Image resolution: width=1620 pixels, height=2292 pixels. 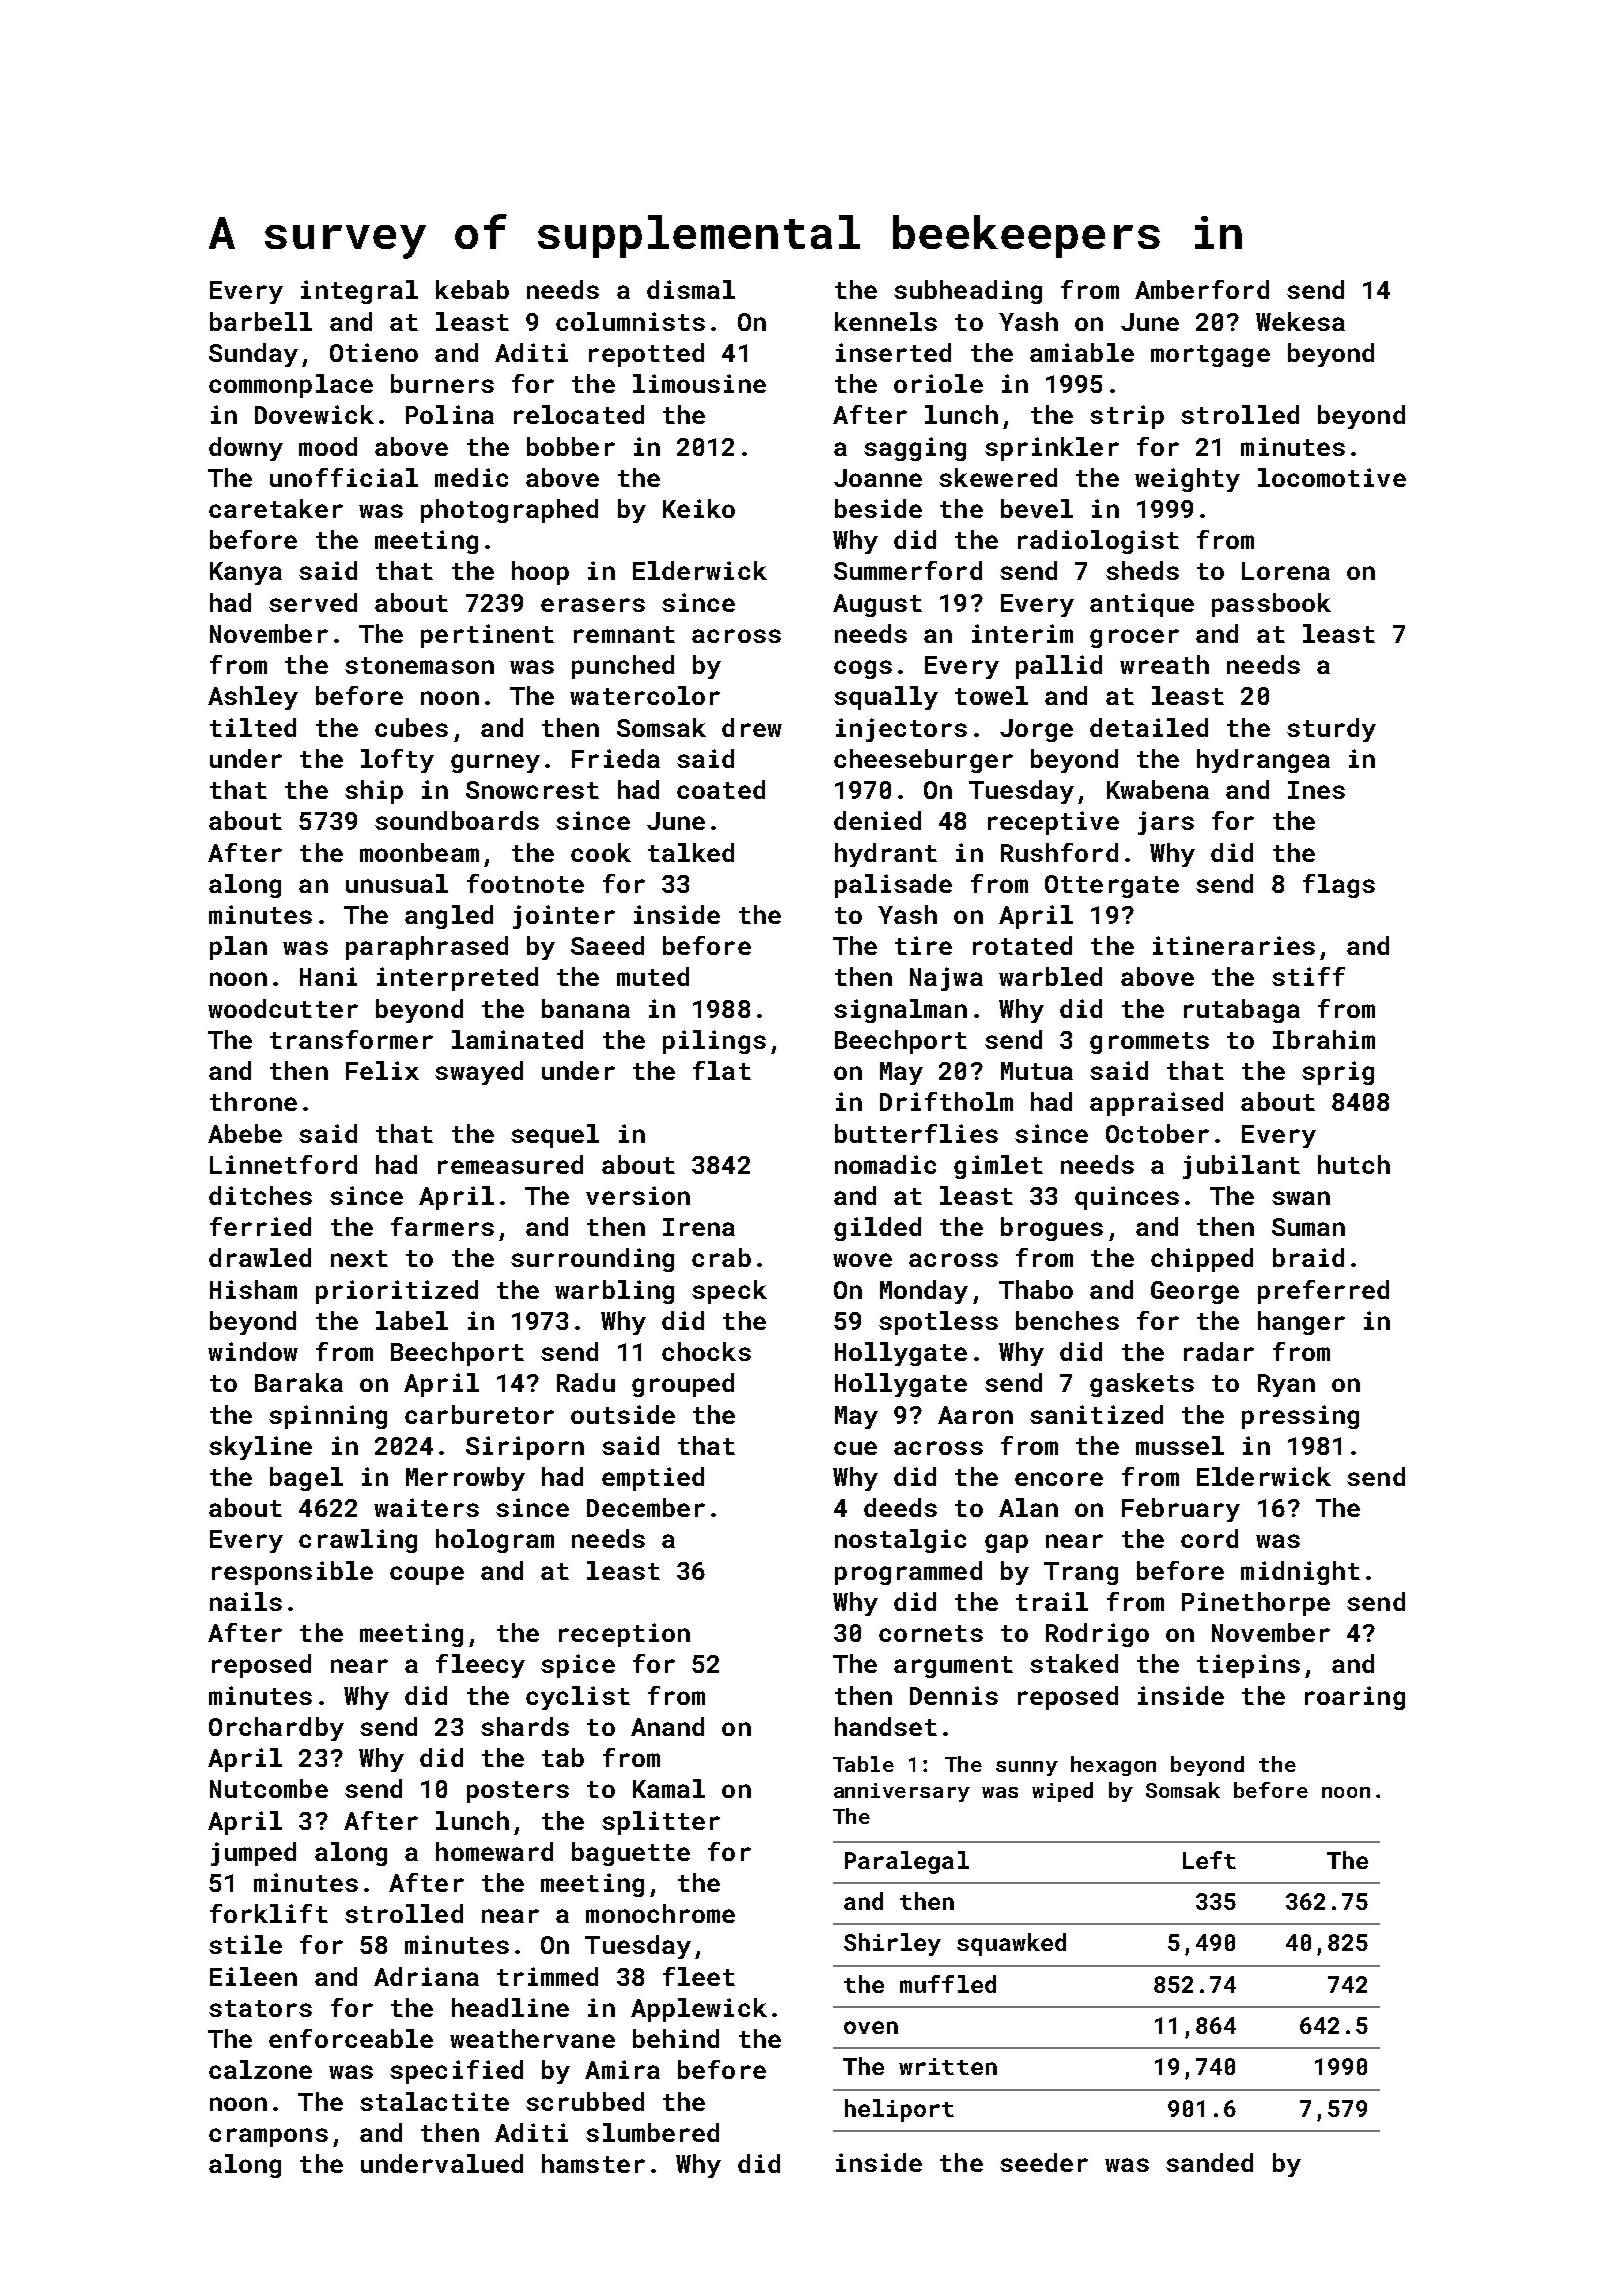 What do you see at coordinates (1187, 480) in the page?
I see `weighty` at bounding box center [1187, 480].
